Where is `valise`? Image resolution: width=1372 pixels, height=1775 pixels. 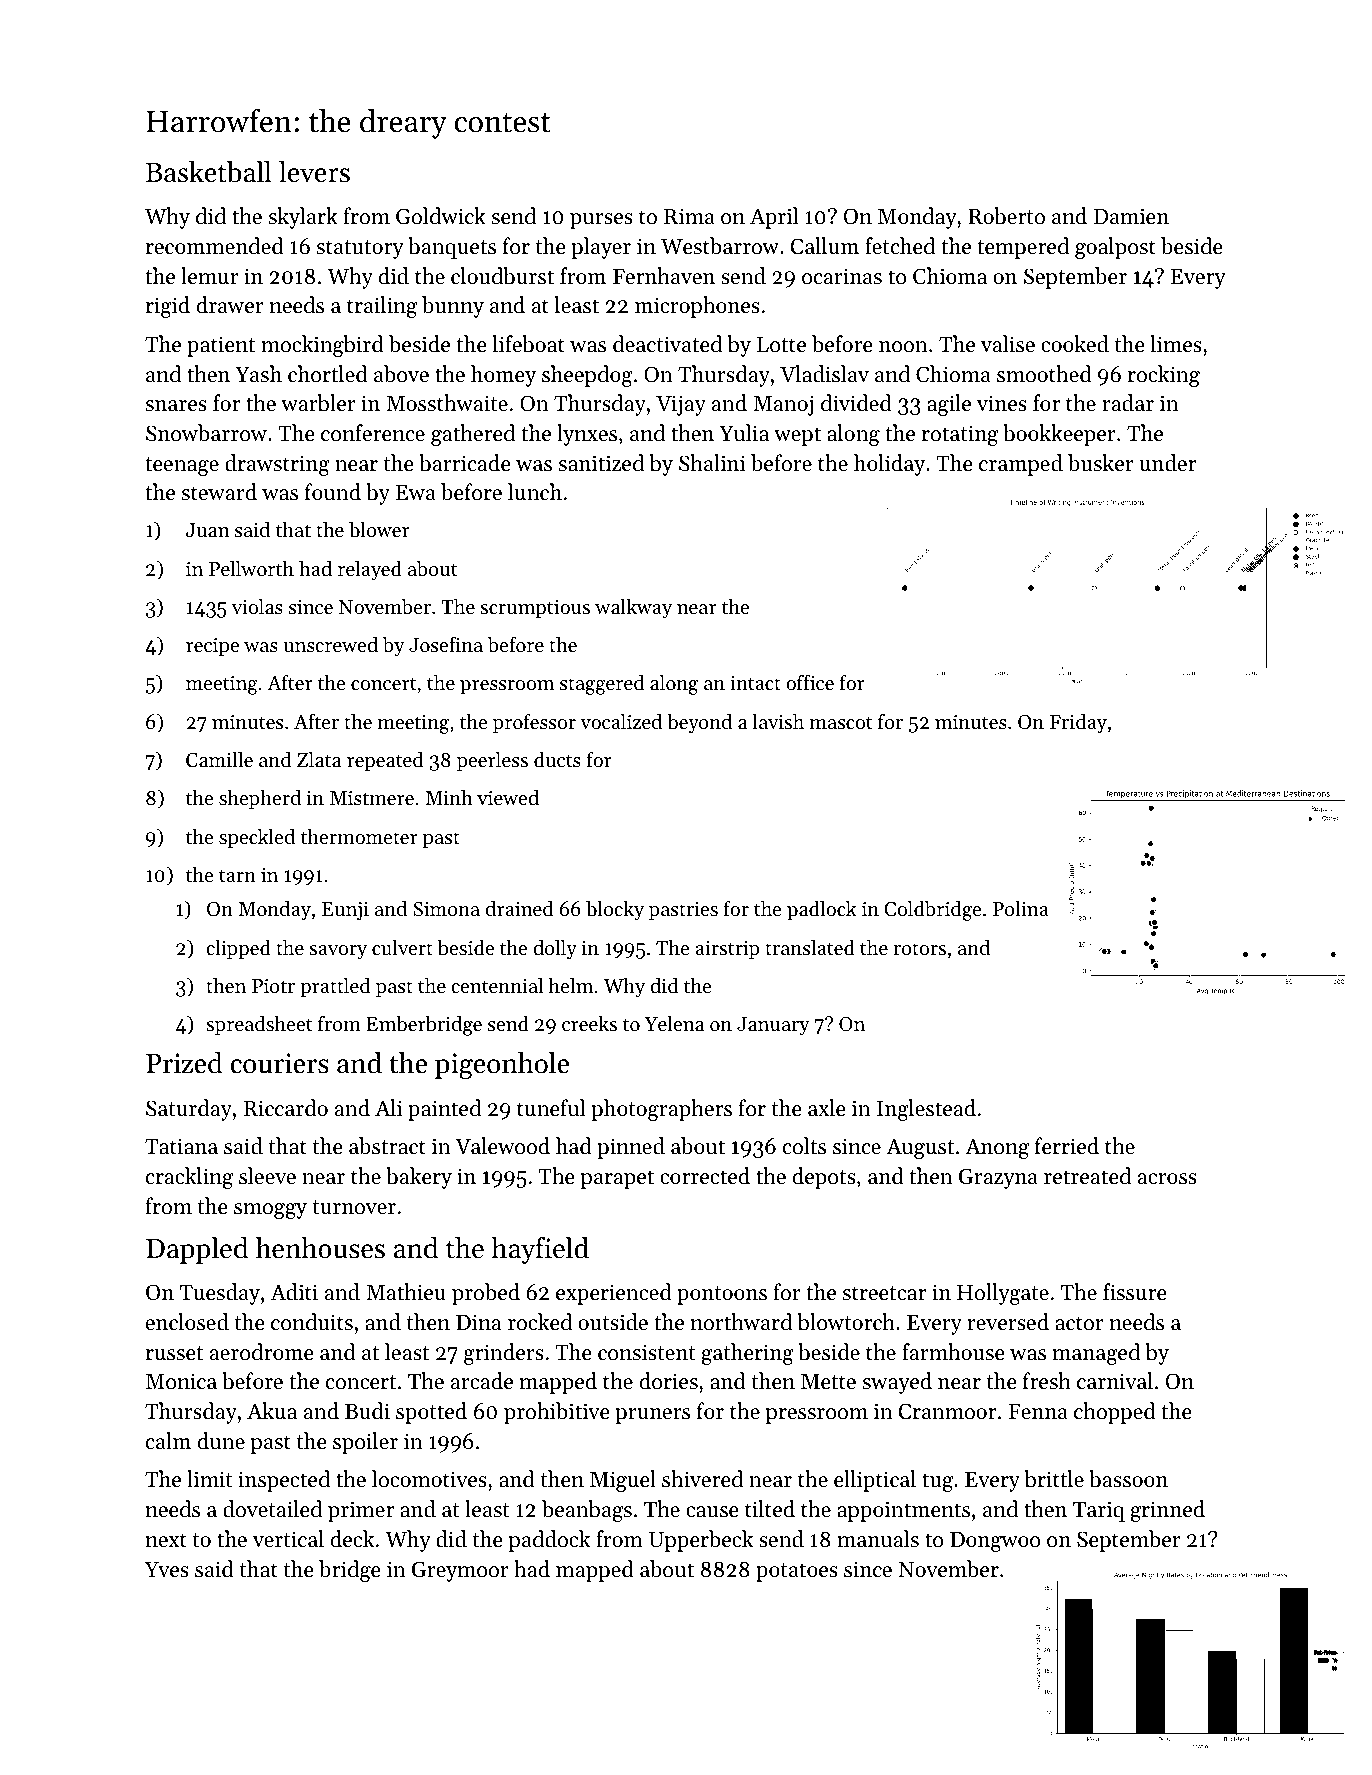
valise is located at coordinates (1008, 344).
